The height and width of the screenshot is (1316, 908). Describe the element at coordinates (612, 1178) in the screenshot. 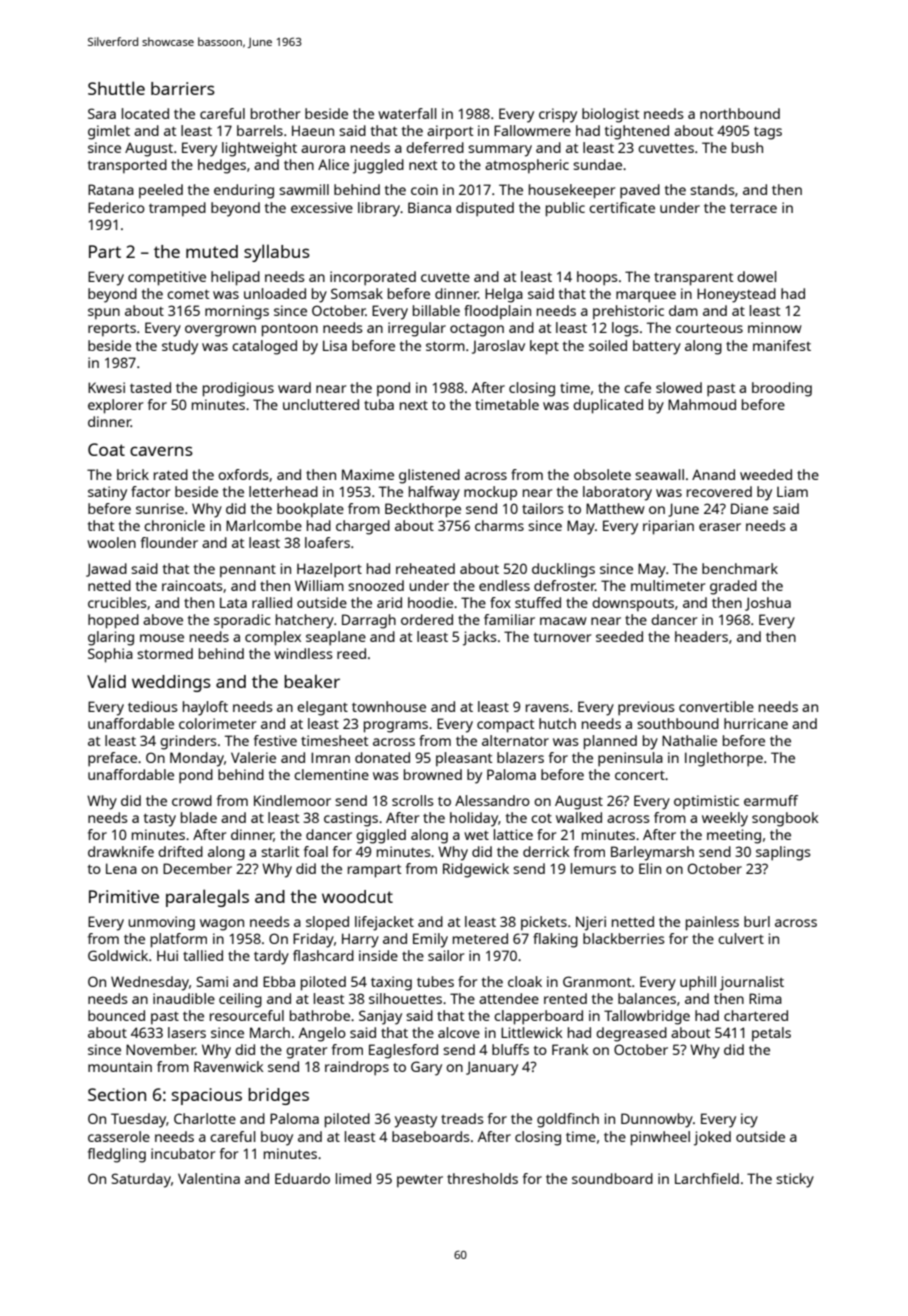

I see `soundboard` at that location.
